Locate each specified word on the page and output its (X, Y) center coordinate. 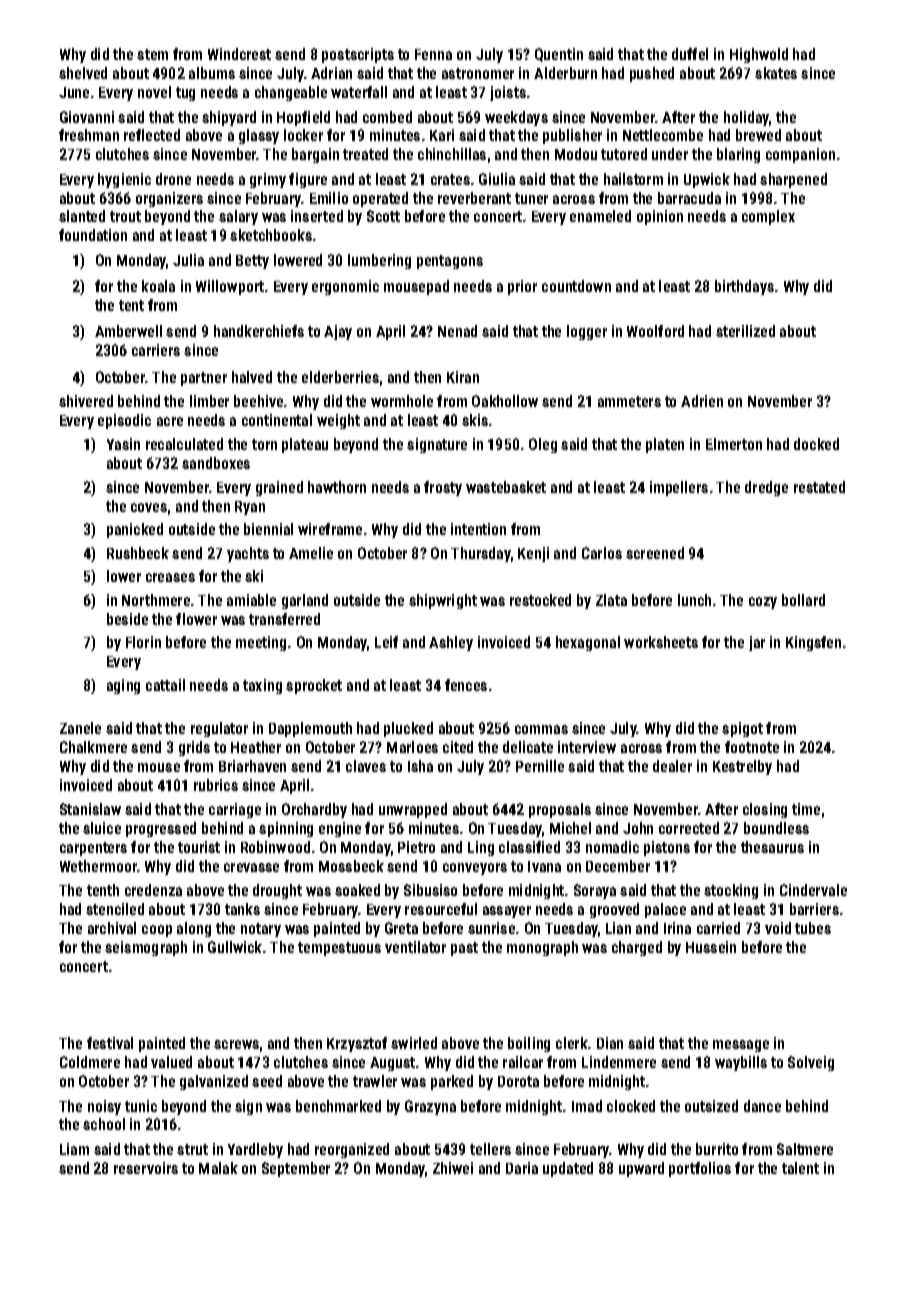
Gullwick (235, 947)
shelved (83, 73)
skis (475, 420)
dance (762, 1106)
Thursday (481, 554)
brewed (758, 135)
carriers (156, 350)
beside (127, 619)
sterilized (745, 331)
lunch (694, 600)
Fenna (433, 54)
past (464, 949)
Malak (218, 1168)
